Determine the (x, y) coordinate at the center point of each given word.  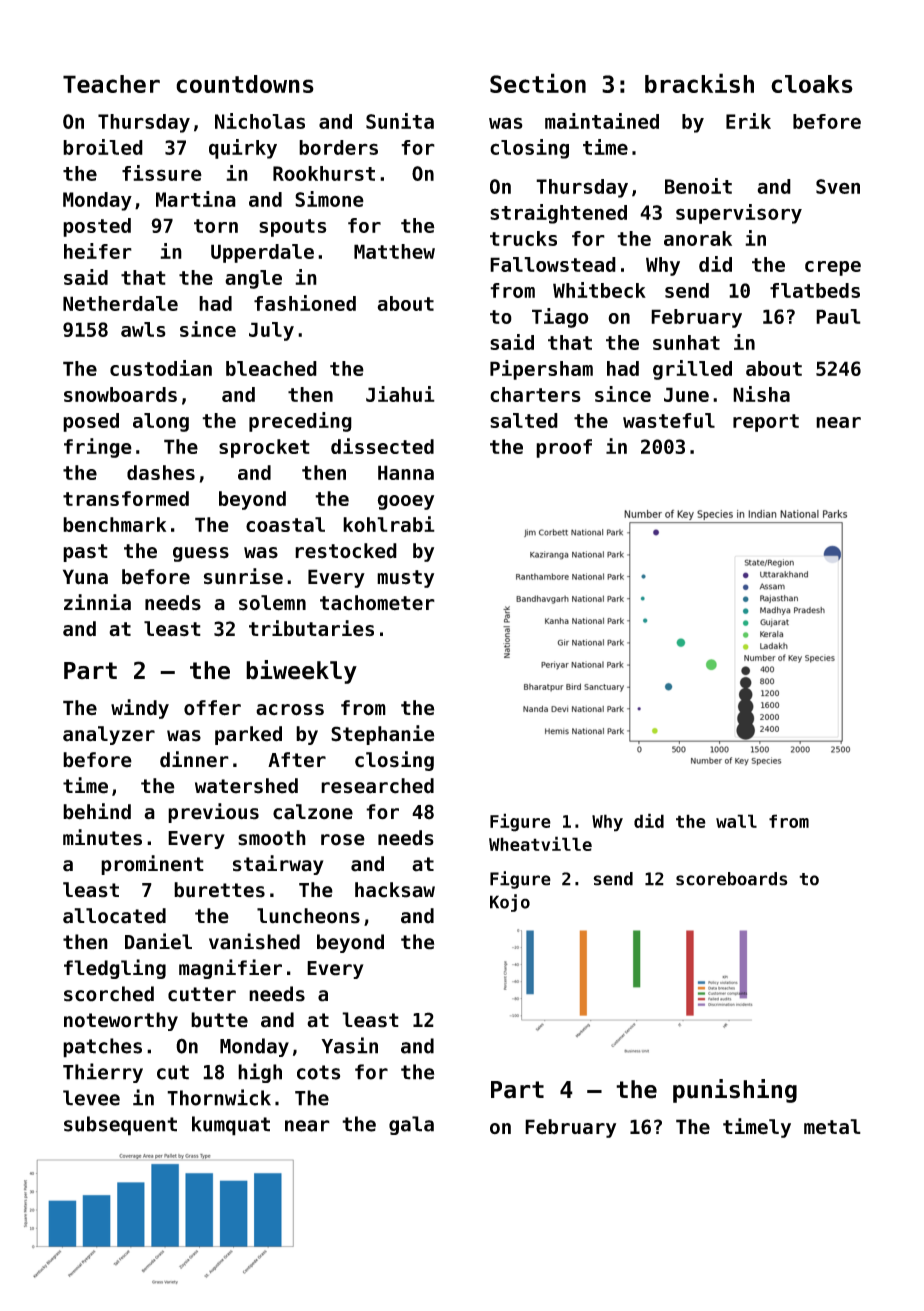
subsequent (120, 1126)
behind (97, 811)
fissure (162, 173)
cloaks (812, 84)
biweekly (301, 672)
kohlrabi (389, 524)
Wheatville (540, 843)
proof (564, 448)
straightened (558, 214)
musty (405, 579)
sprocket (264, 448)
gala (411, 1125)
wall (736, 821)
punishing (735, 1091)
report (766, 423)
